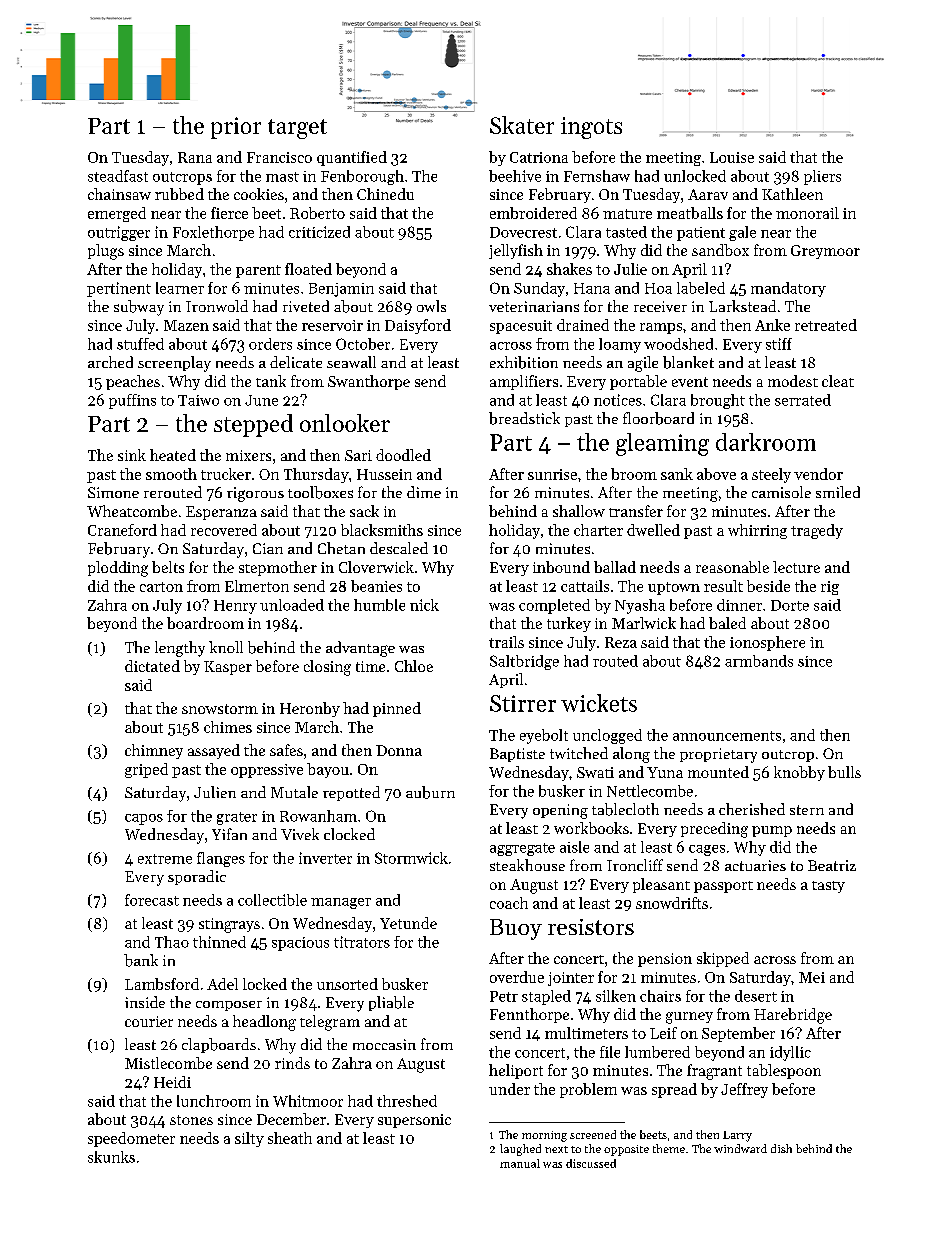 The image size is (952, 1233). What do you see at coordinates (319, 232) in the screenshot?
I see `criticized` at bounding box center [319, 232].
